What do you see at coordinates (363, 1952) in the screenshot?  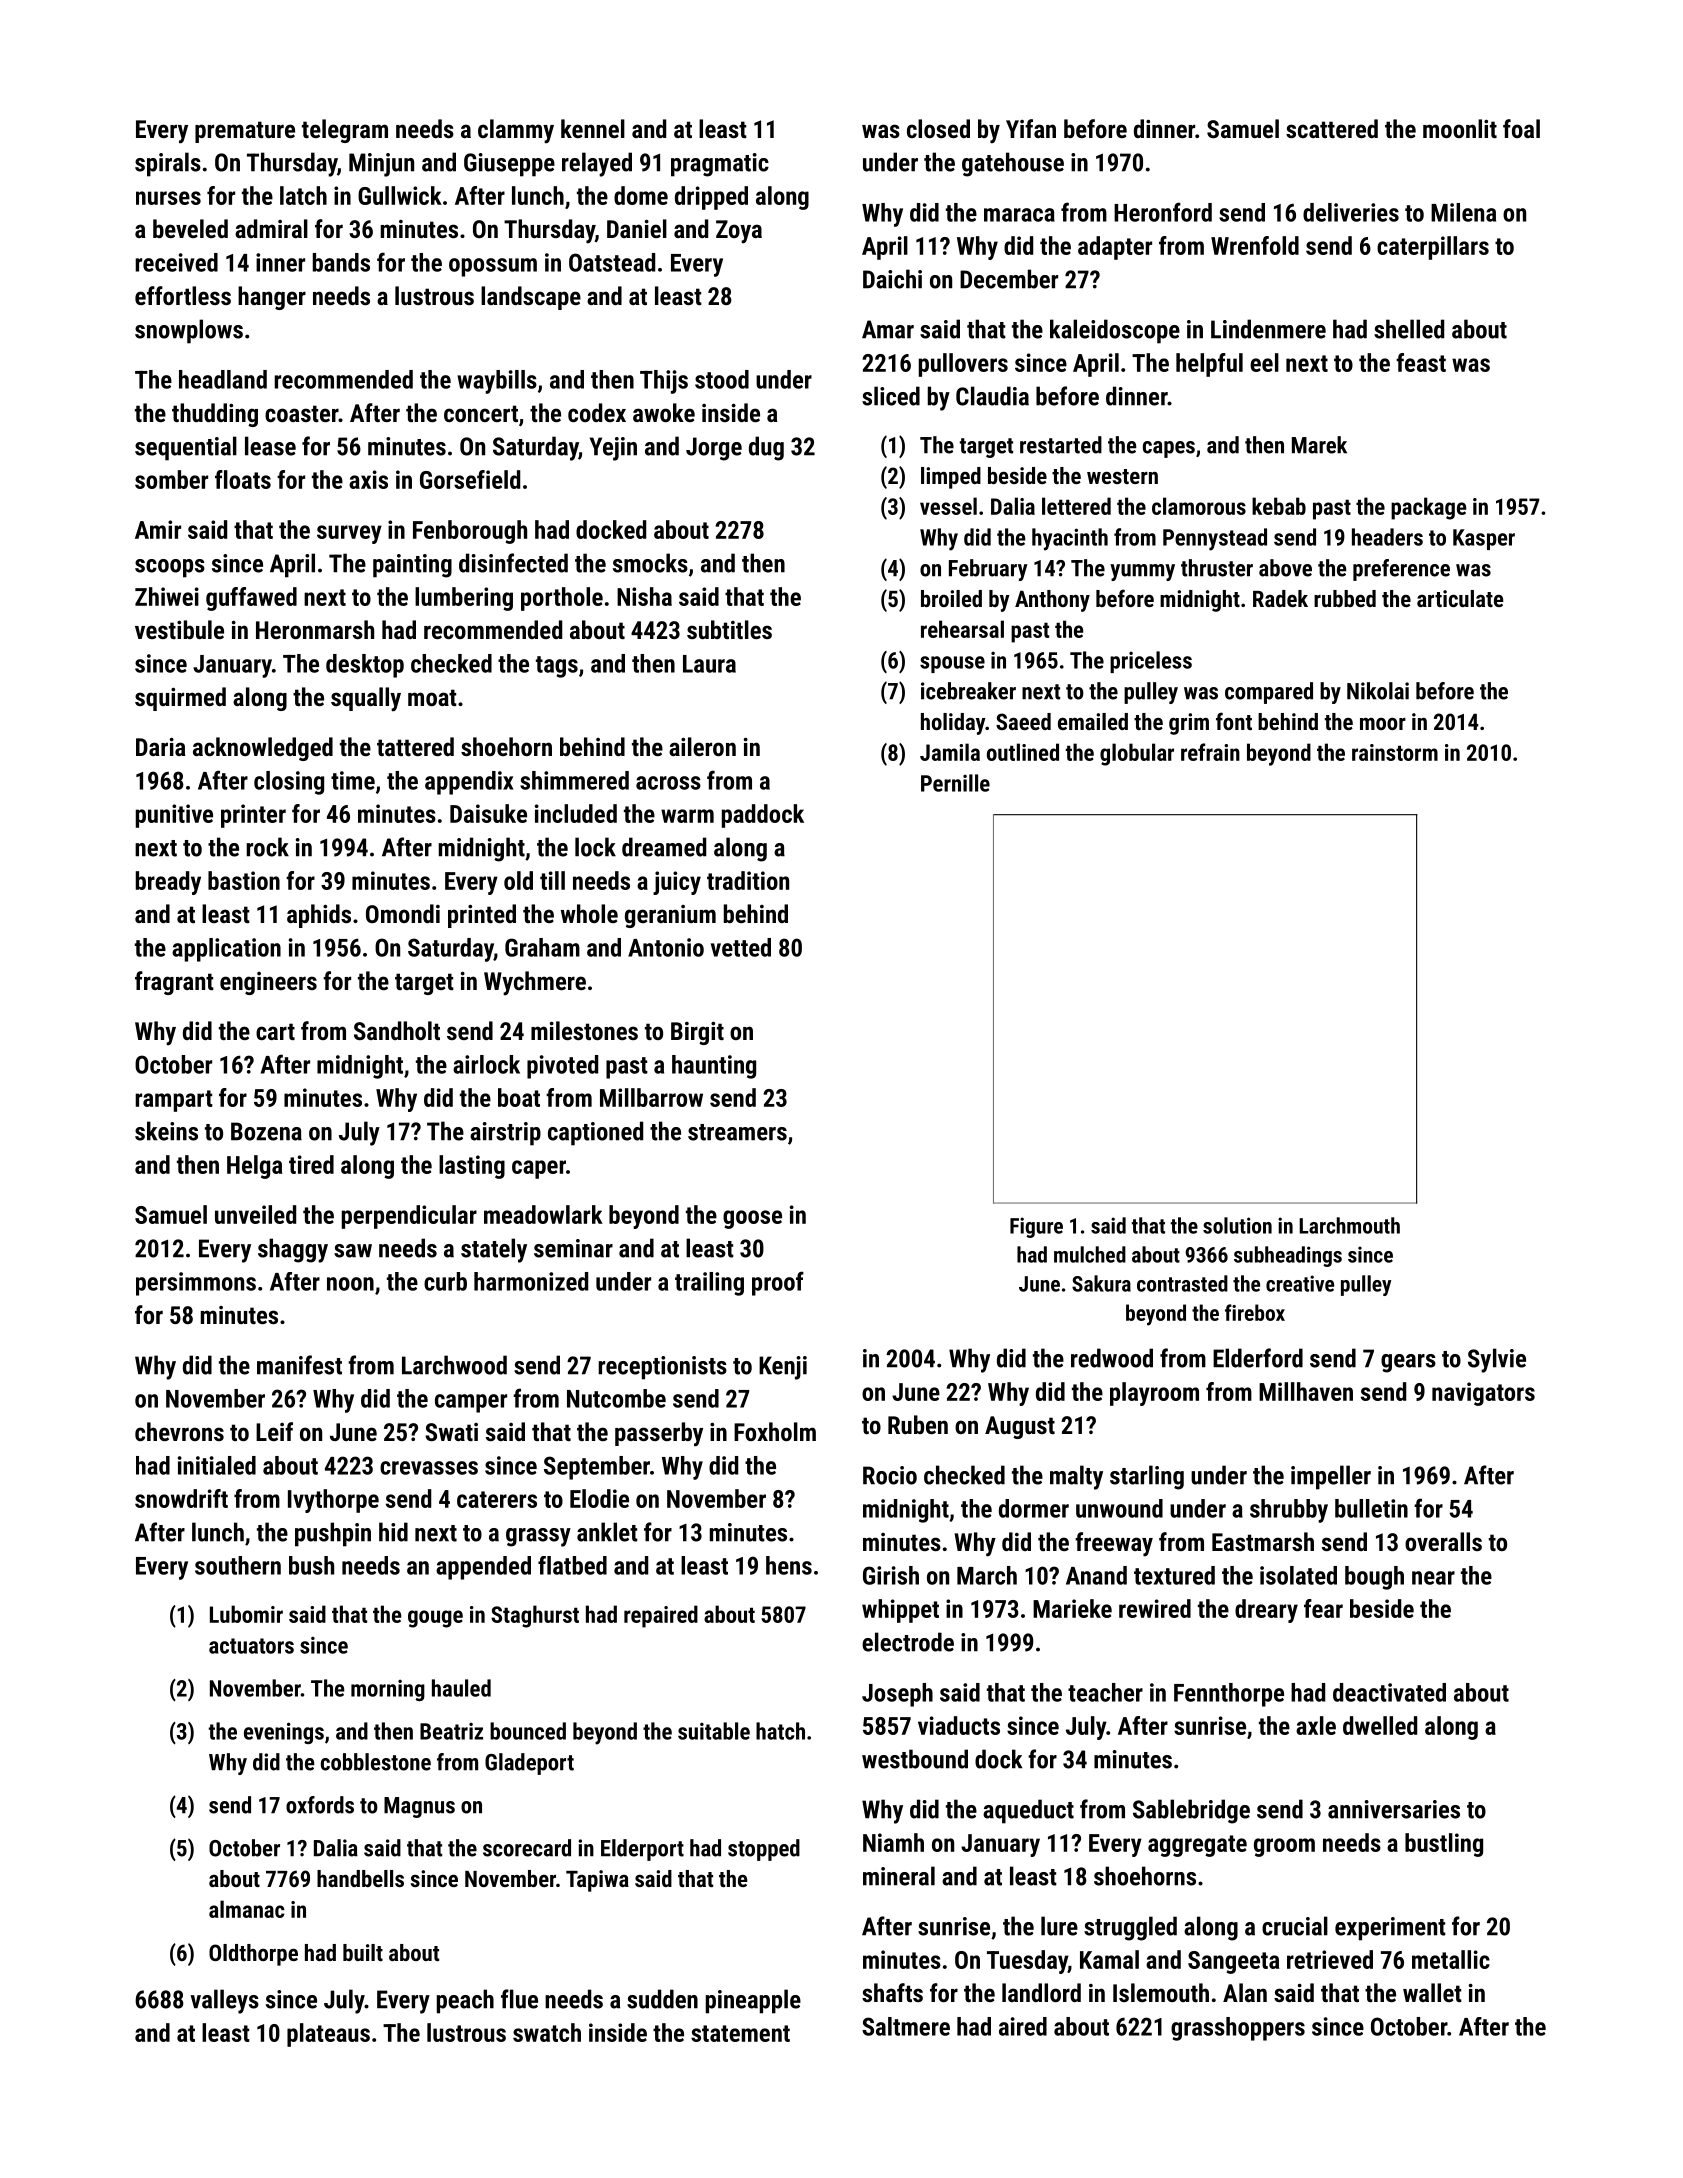 I see `built` at bounding box center [363, 1952].
